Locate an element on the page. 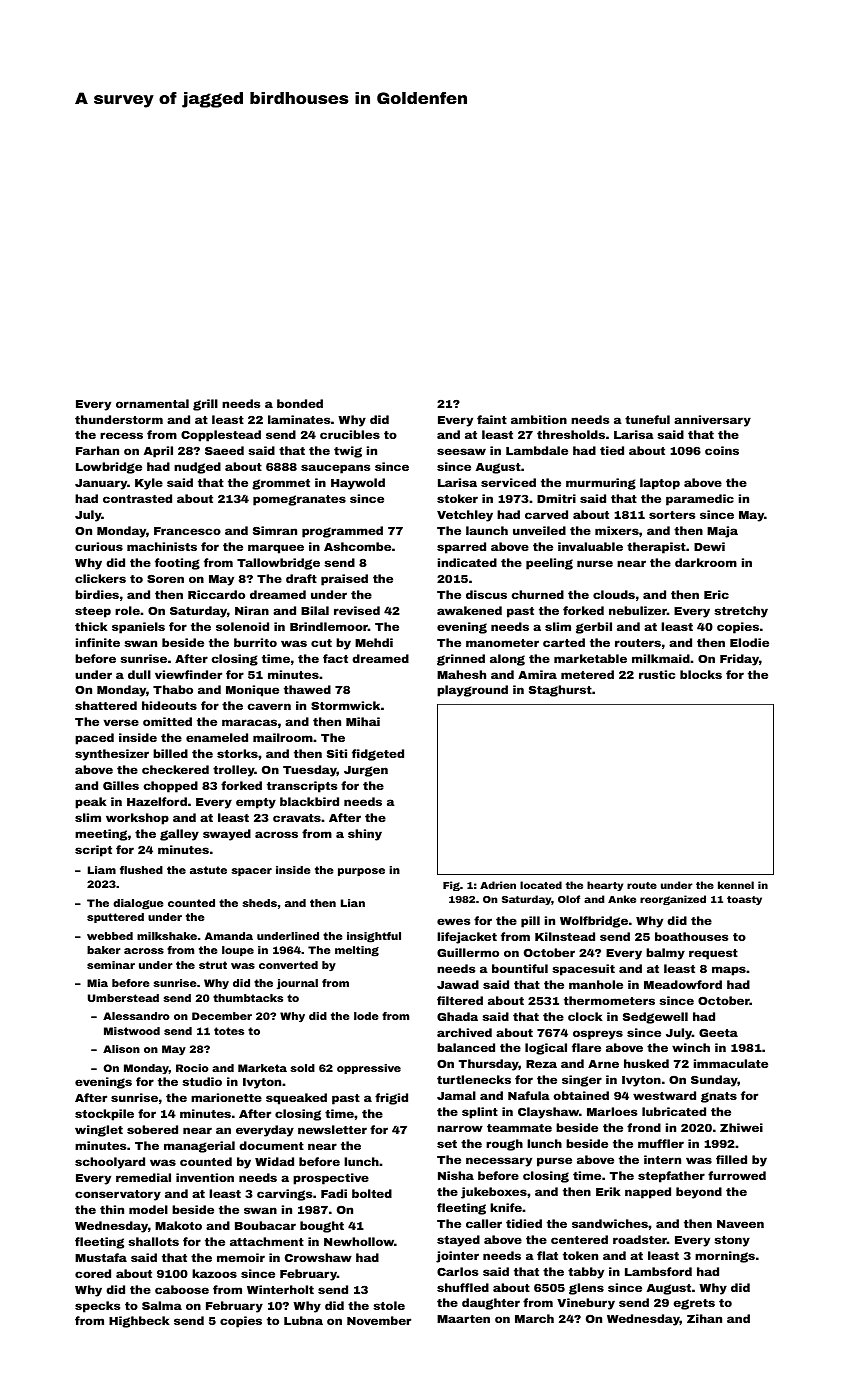 Image resolution: width=849 pixels, height=1400 pixels. November is located at coordinates (379, 1320).
